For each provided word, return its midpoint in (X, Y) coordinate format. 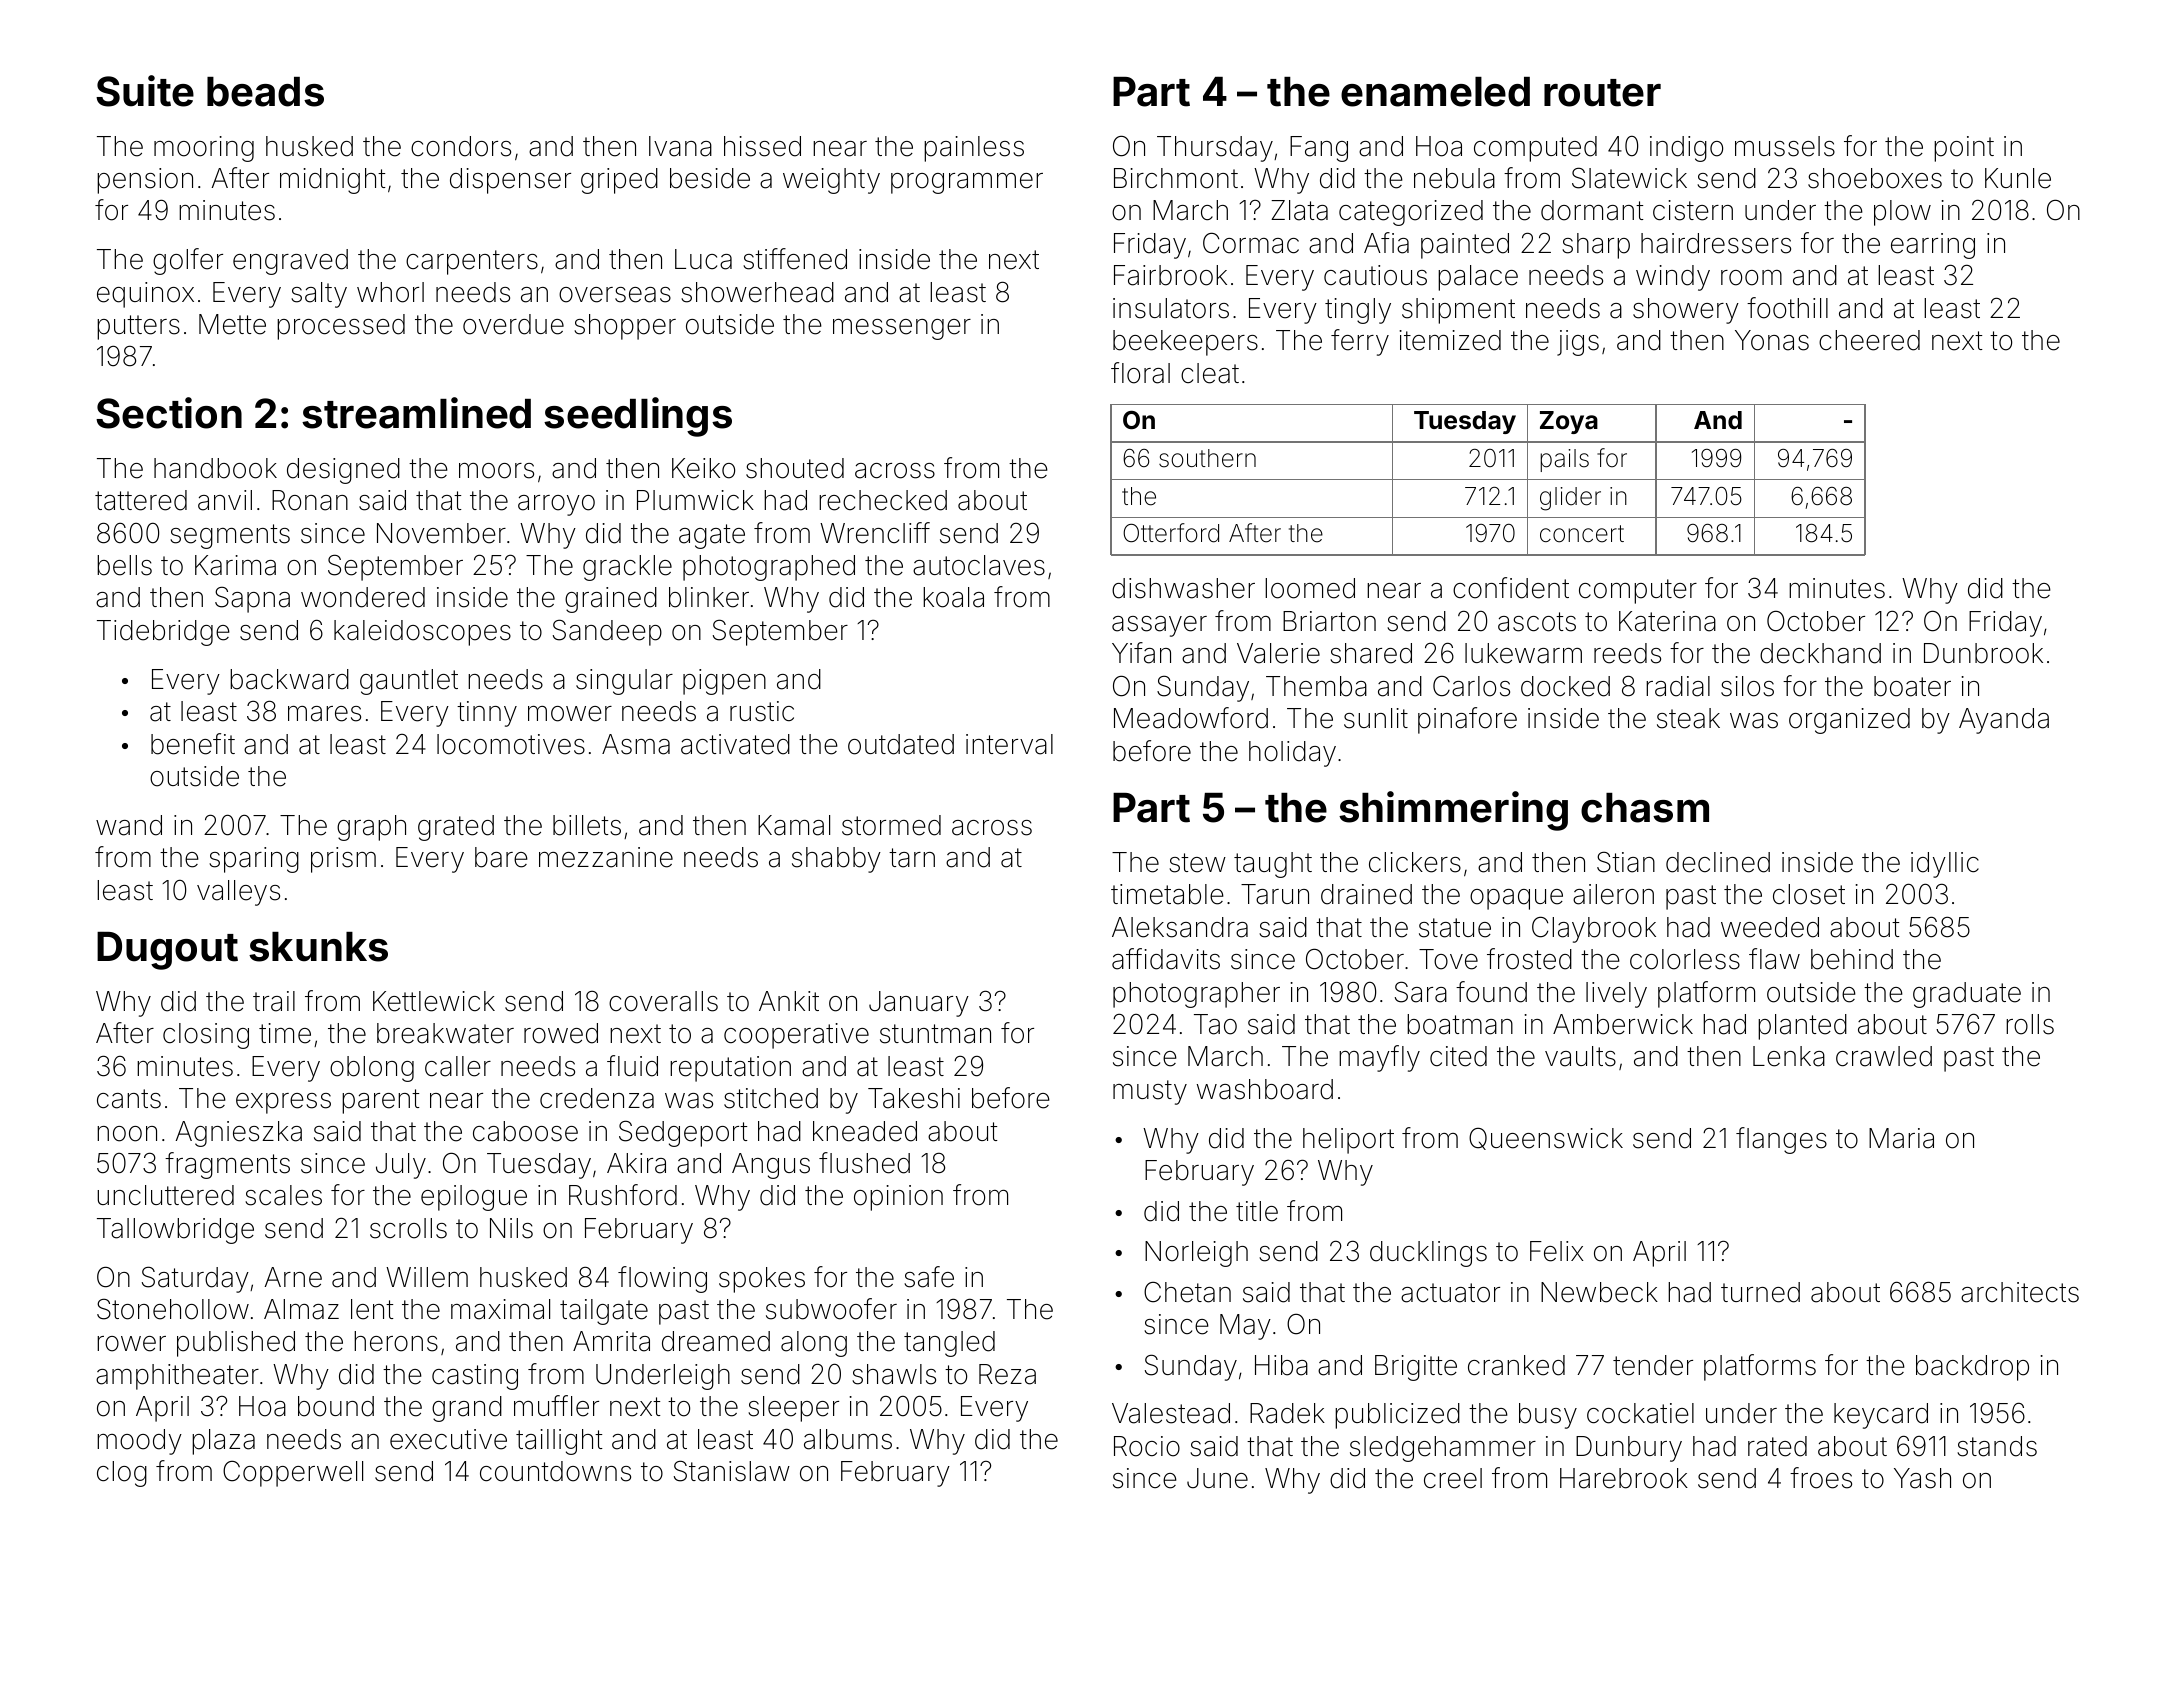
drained (1366, 894)
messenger (902, 329)
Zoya (1569, 422)
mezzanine (606, 857)
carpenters (472, 262)
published (236, 1344)
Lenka (1789, 1056)
